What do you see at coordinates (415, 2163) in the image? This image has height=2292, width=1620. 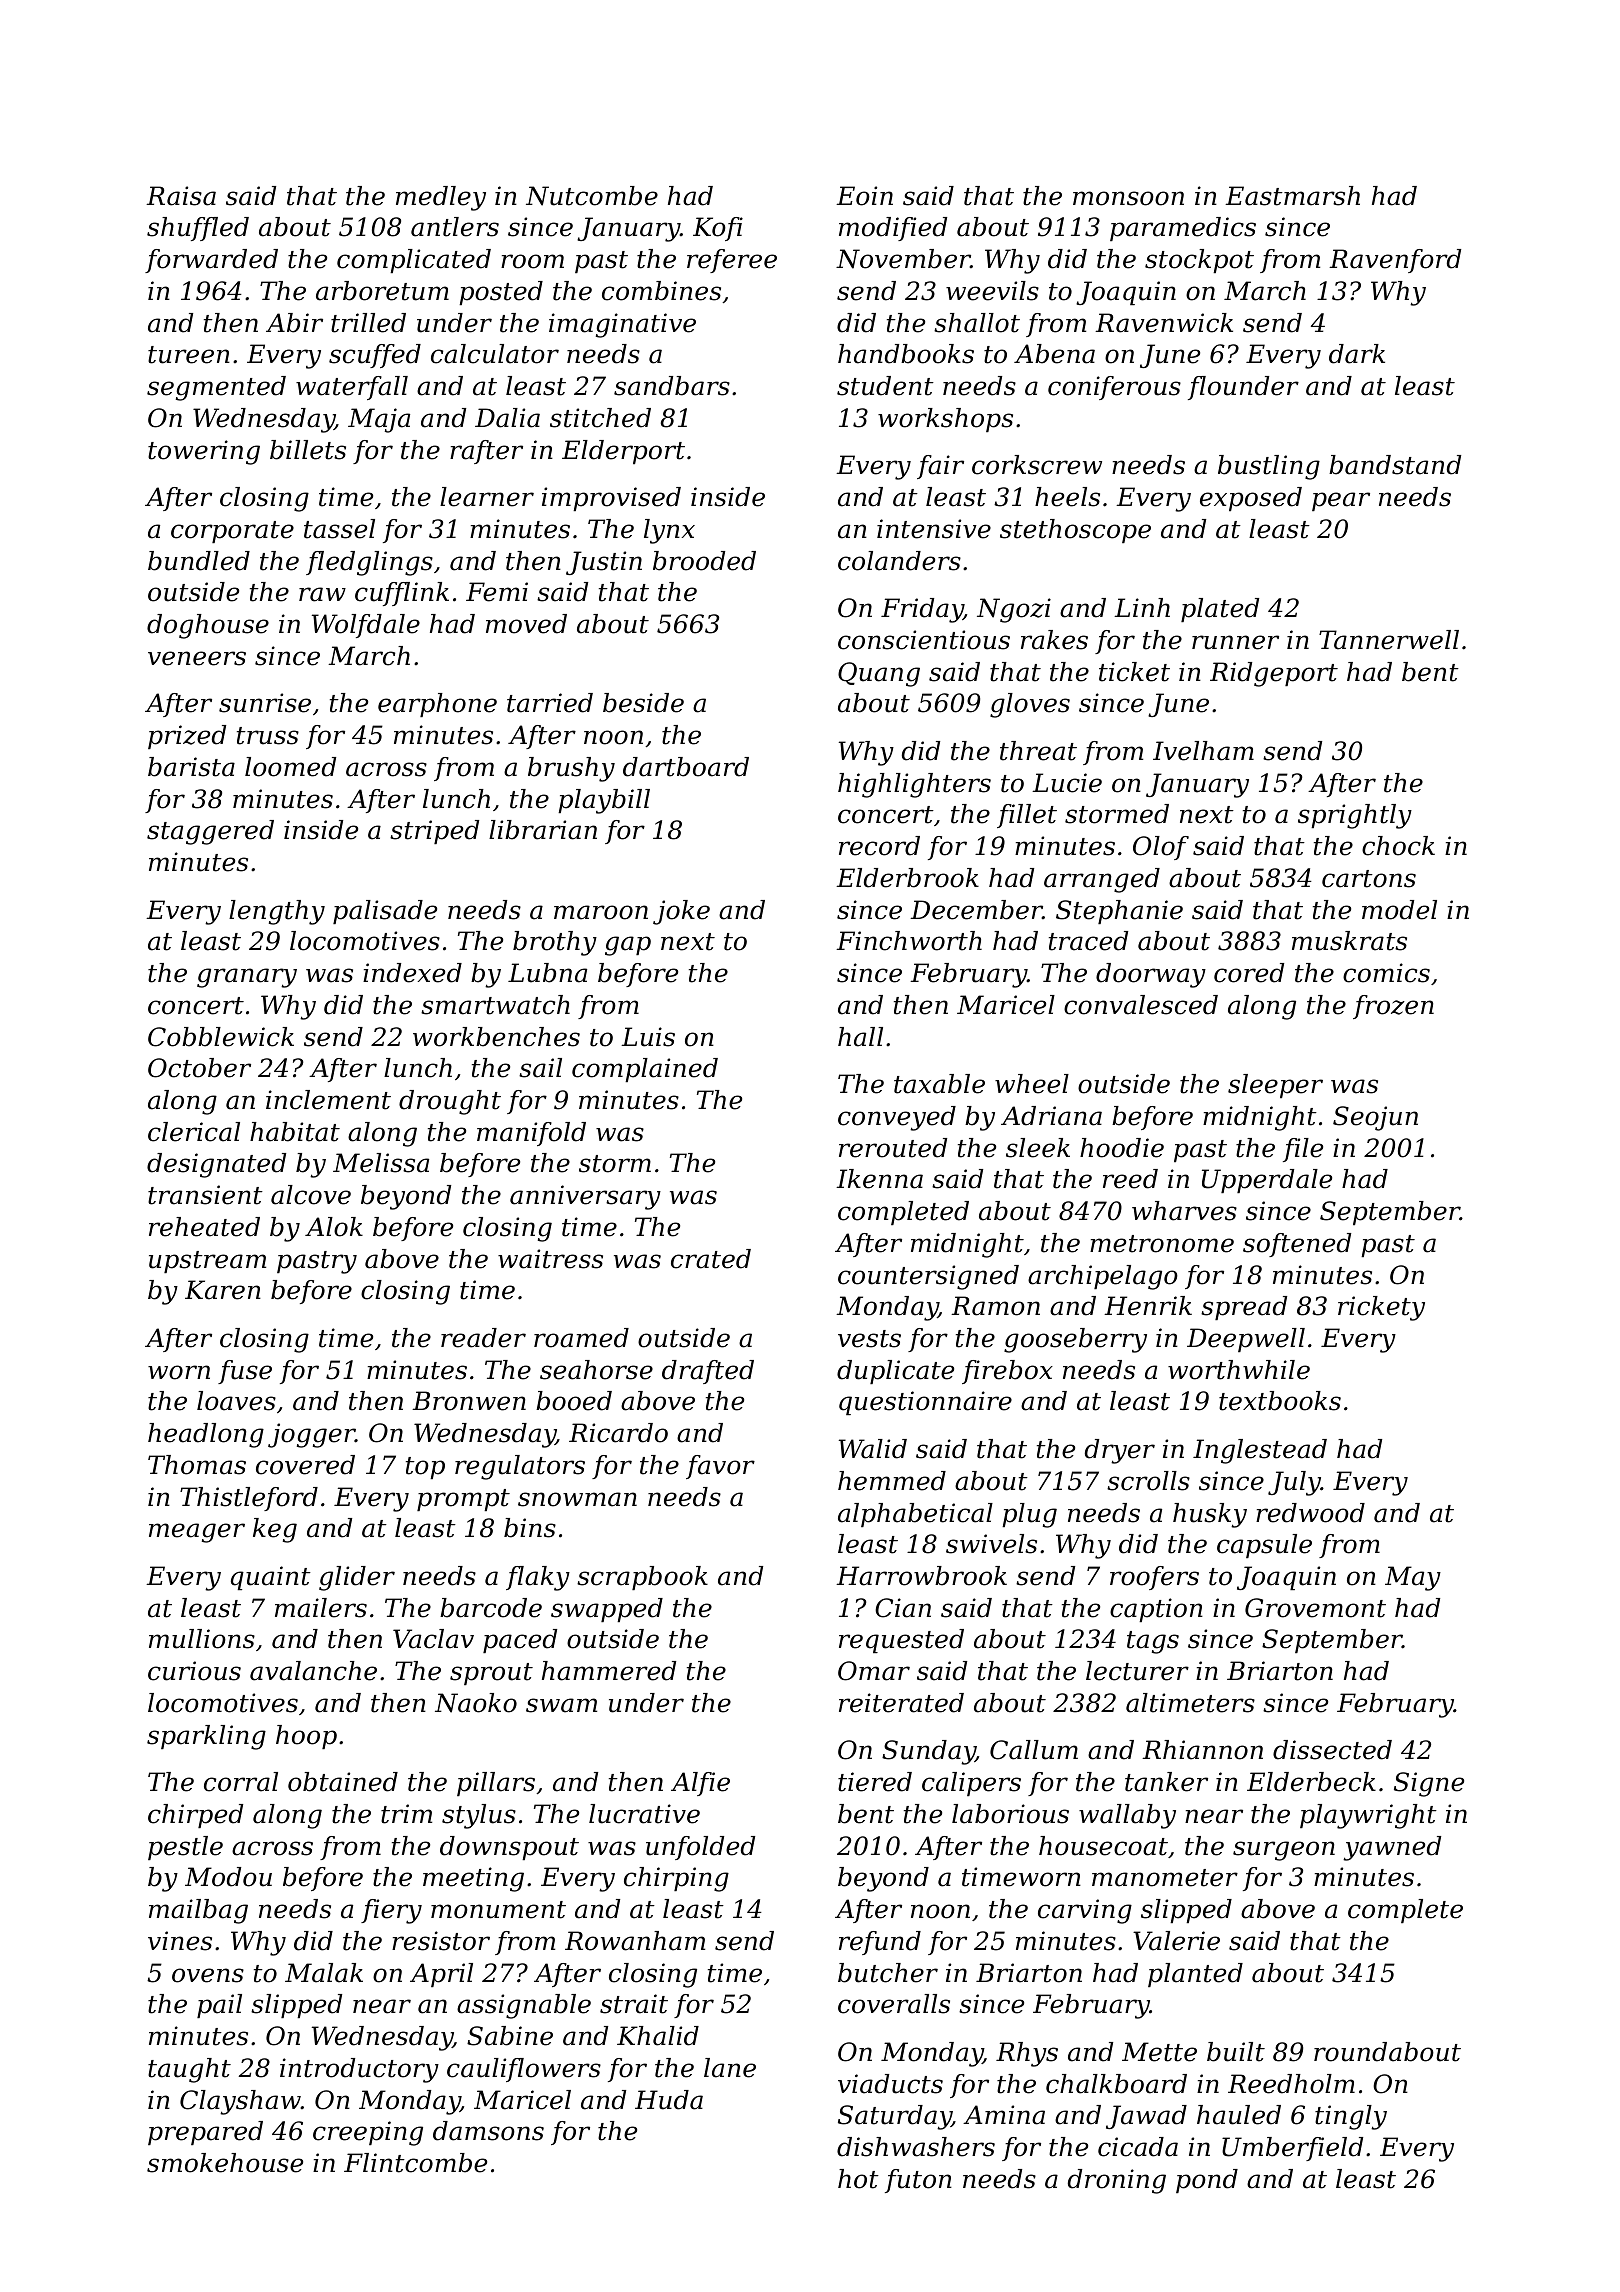 I see `Flintcombe` at bounding box center [415, 2163].
